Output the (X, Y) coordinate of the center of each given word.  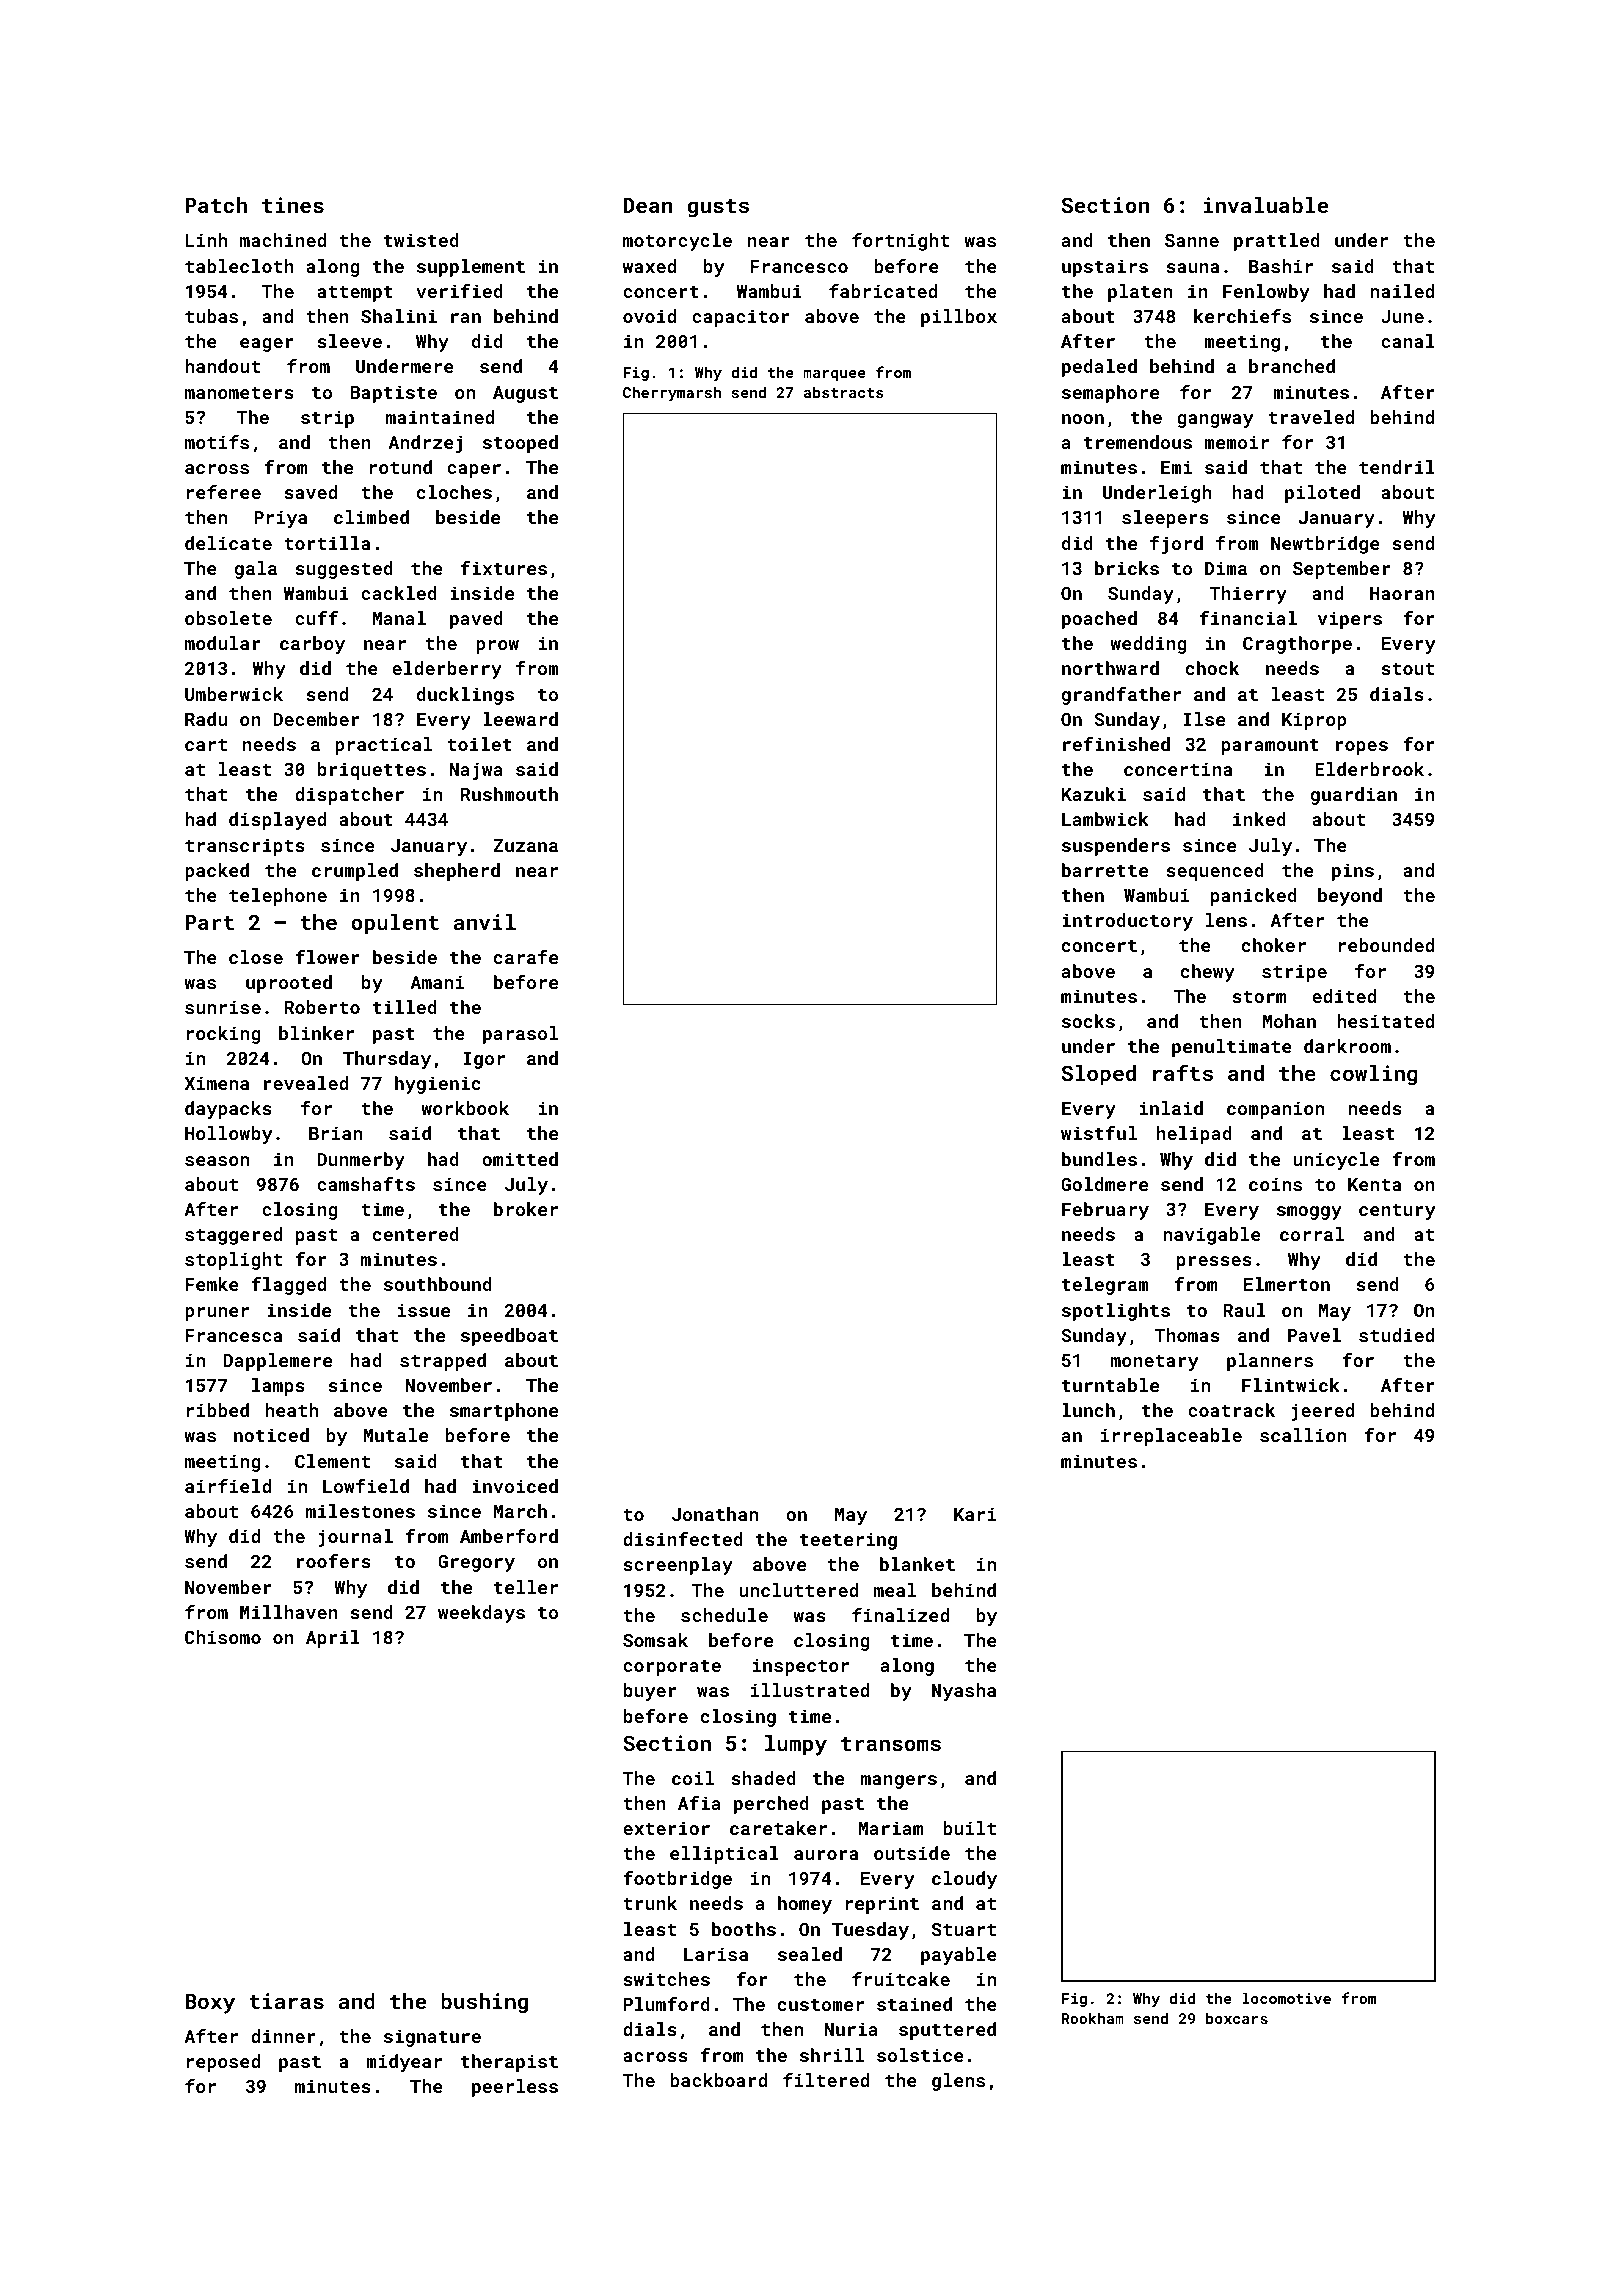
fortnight (900, 242)
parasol (520, 1035)
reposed (223, 2063)
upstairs (1105, 268)
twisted (421, 240)
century (1397, 1212)
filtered (826, 2080)
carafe (526, 957)
